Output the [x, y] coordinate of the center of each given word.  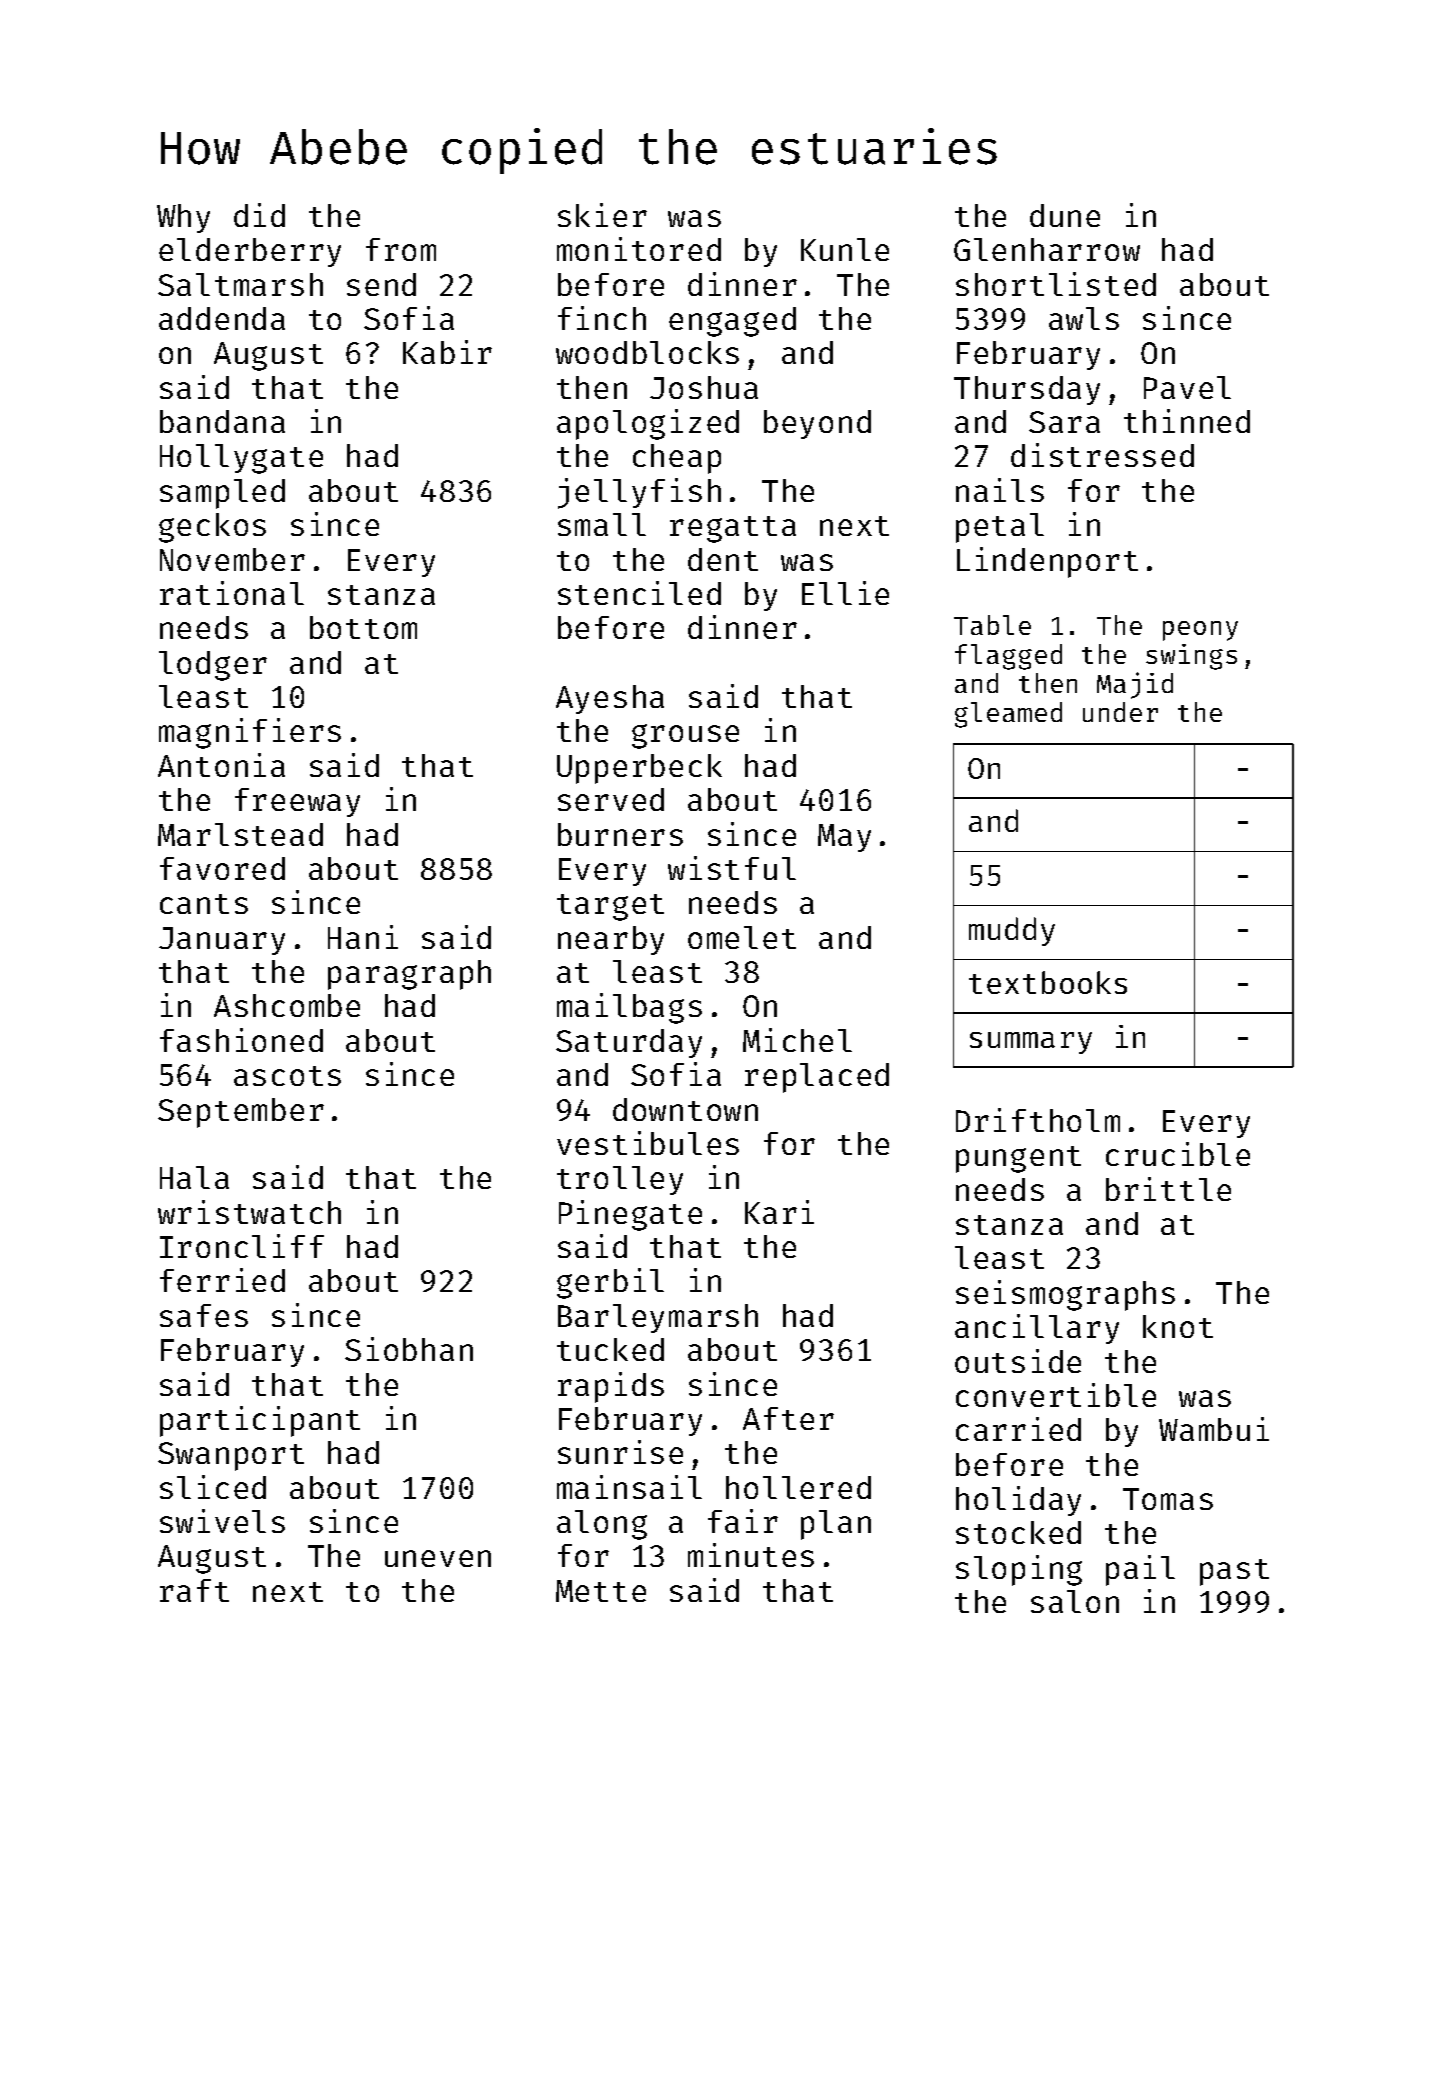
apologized [648, 424]
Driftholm [1038, 1120]
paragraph [409, 975]
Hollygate [241, 459]
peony [1200, 631]
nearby [611, 940]
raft [194, 1590]
